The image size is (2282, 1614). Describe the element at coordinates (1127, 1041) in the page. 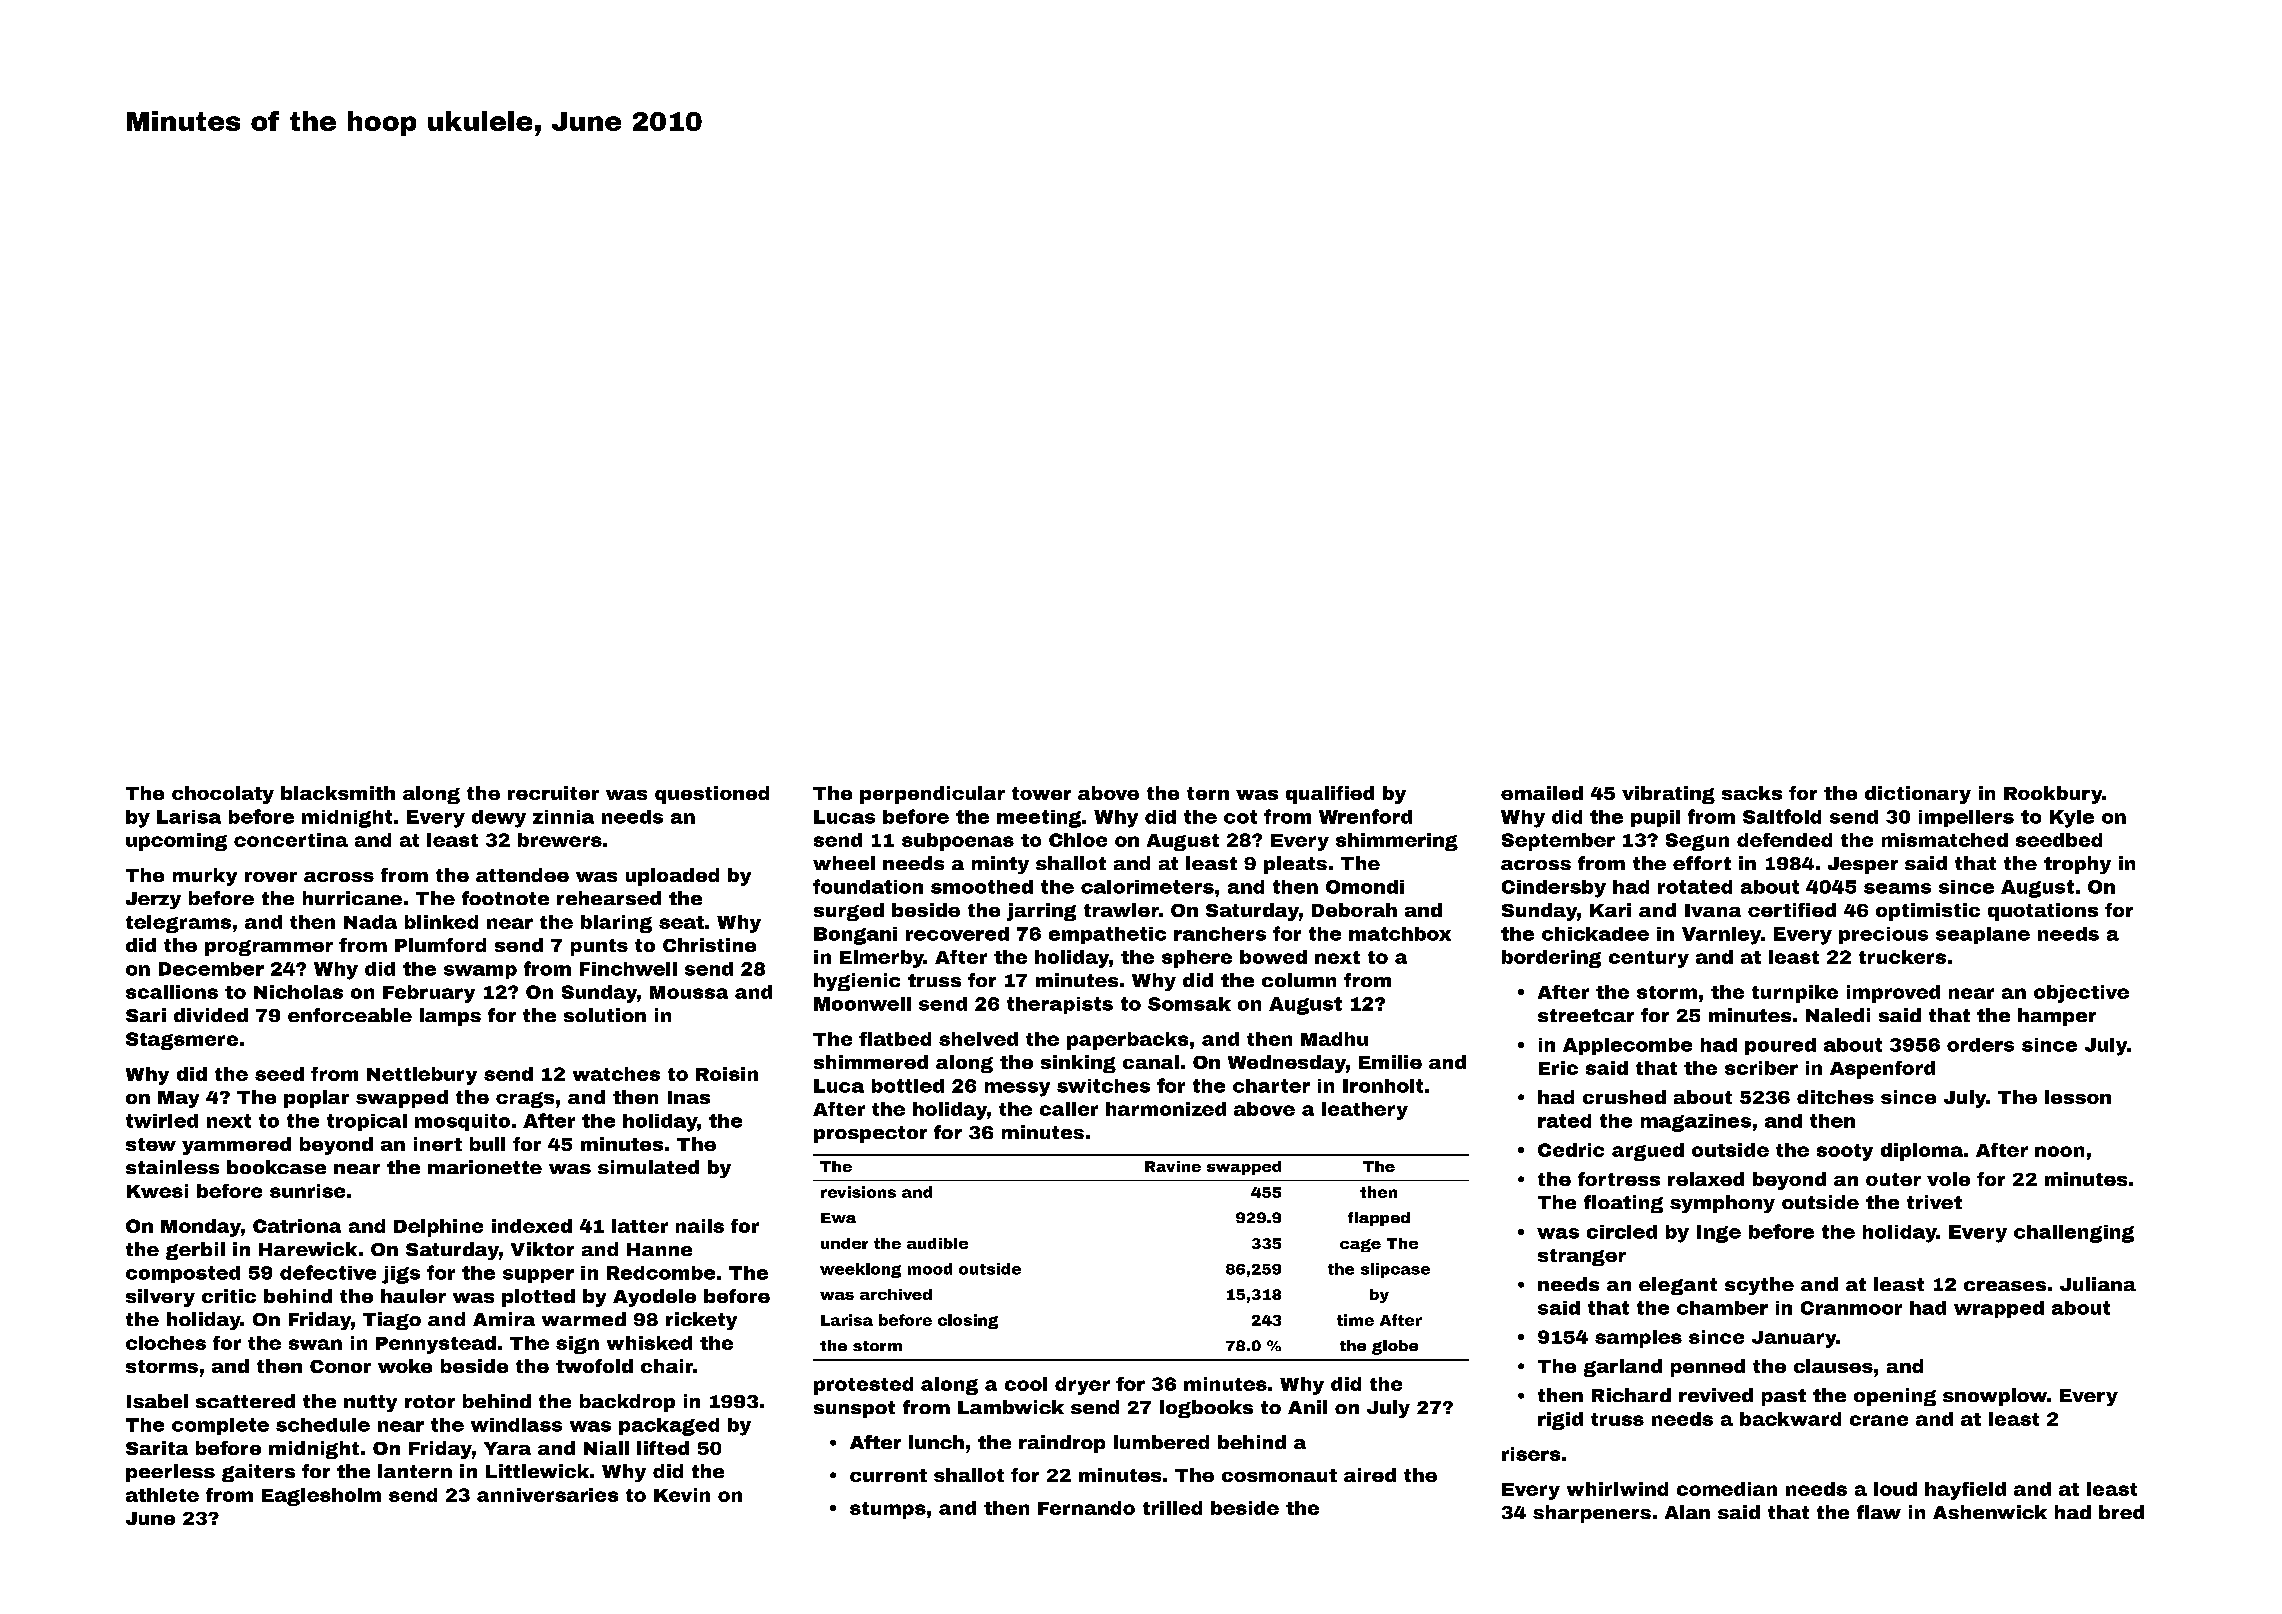

I see `paperbacks` at that location.
